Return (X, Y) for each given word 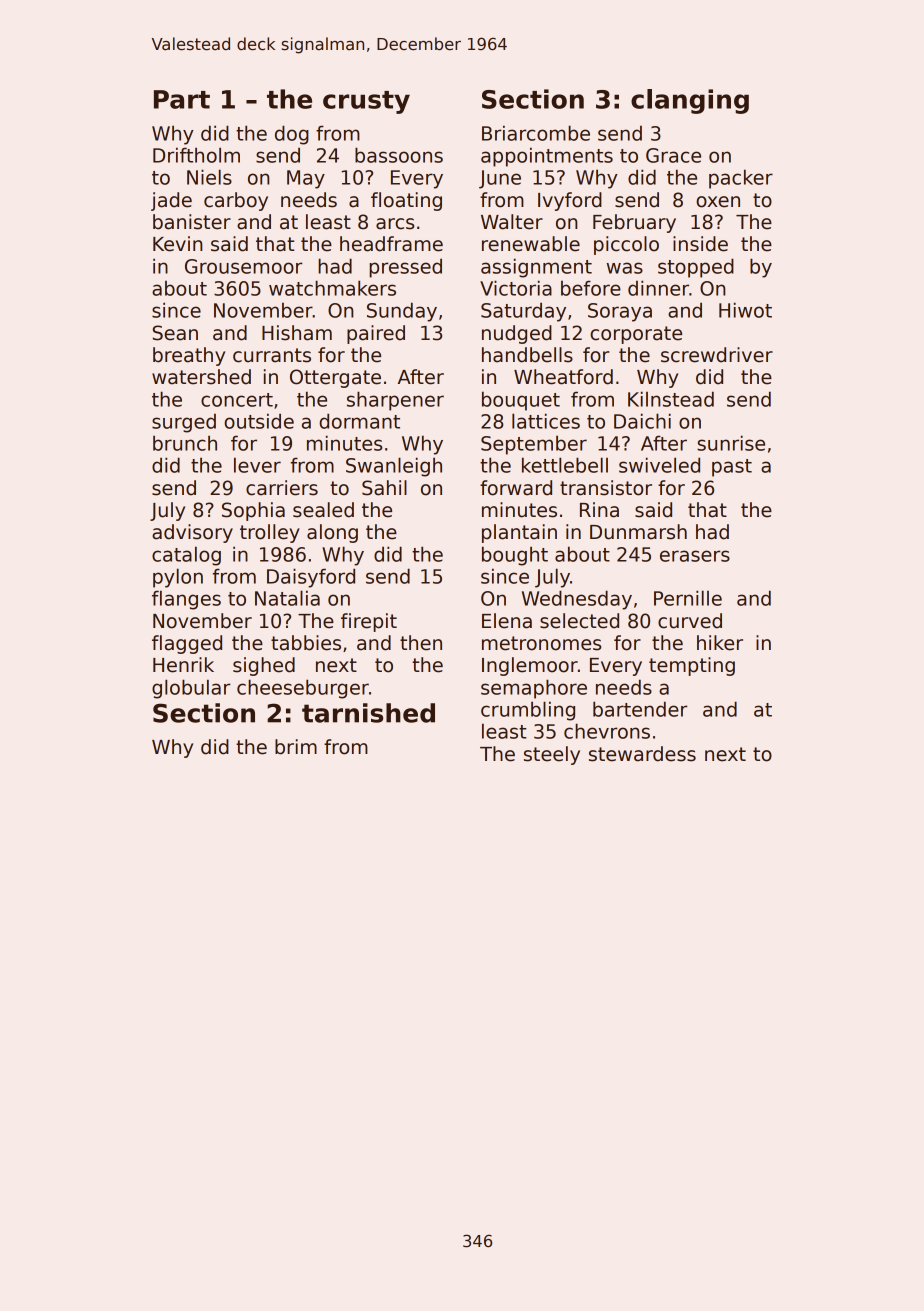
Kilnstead (671, 399)
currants (272, 355)
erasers (695, 556)
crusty (366, 102)
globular (191, 689)
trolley (270, 533)
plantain (519, 533)
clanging (690, 101)
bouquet (521, 401)
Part (182, 99)
